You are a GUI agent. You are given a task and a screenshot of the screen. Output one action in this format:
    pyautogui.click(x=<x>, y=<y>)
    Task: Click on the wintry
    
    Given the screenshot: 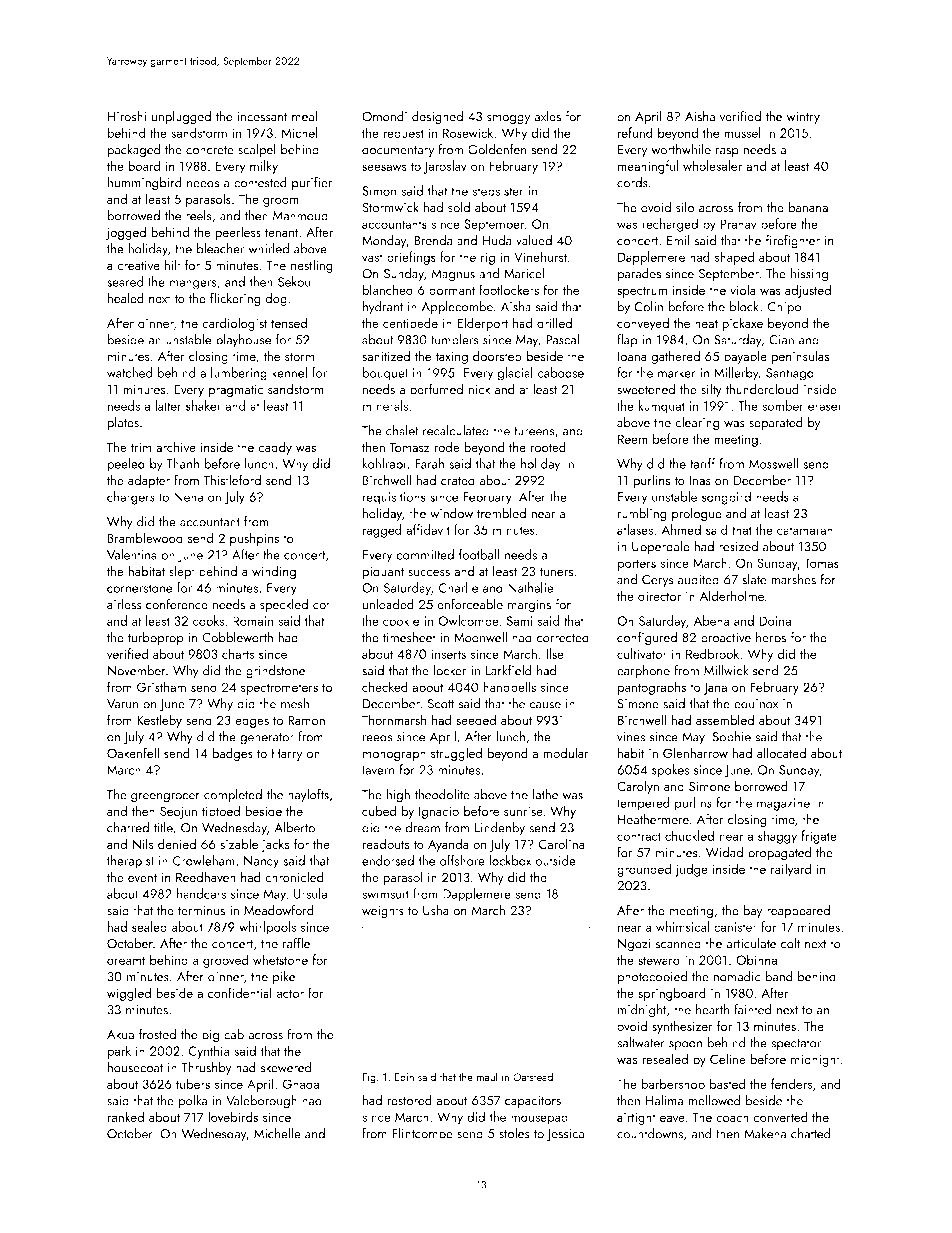 What is the action you would take?
    pyautogui.click(x=803, y=118)
